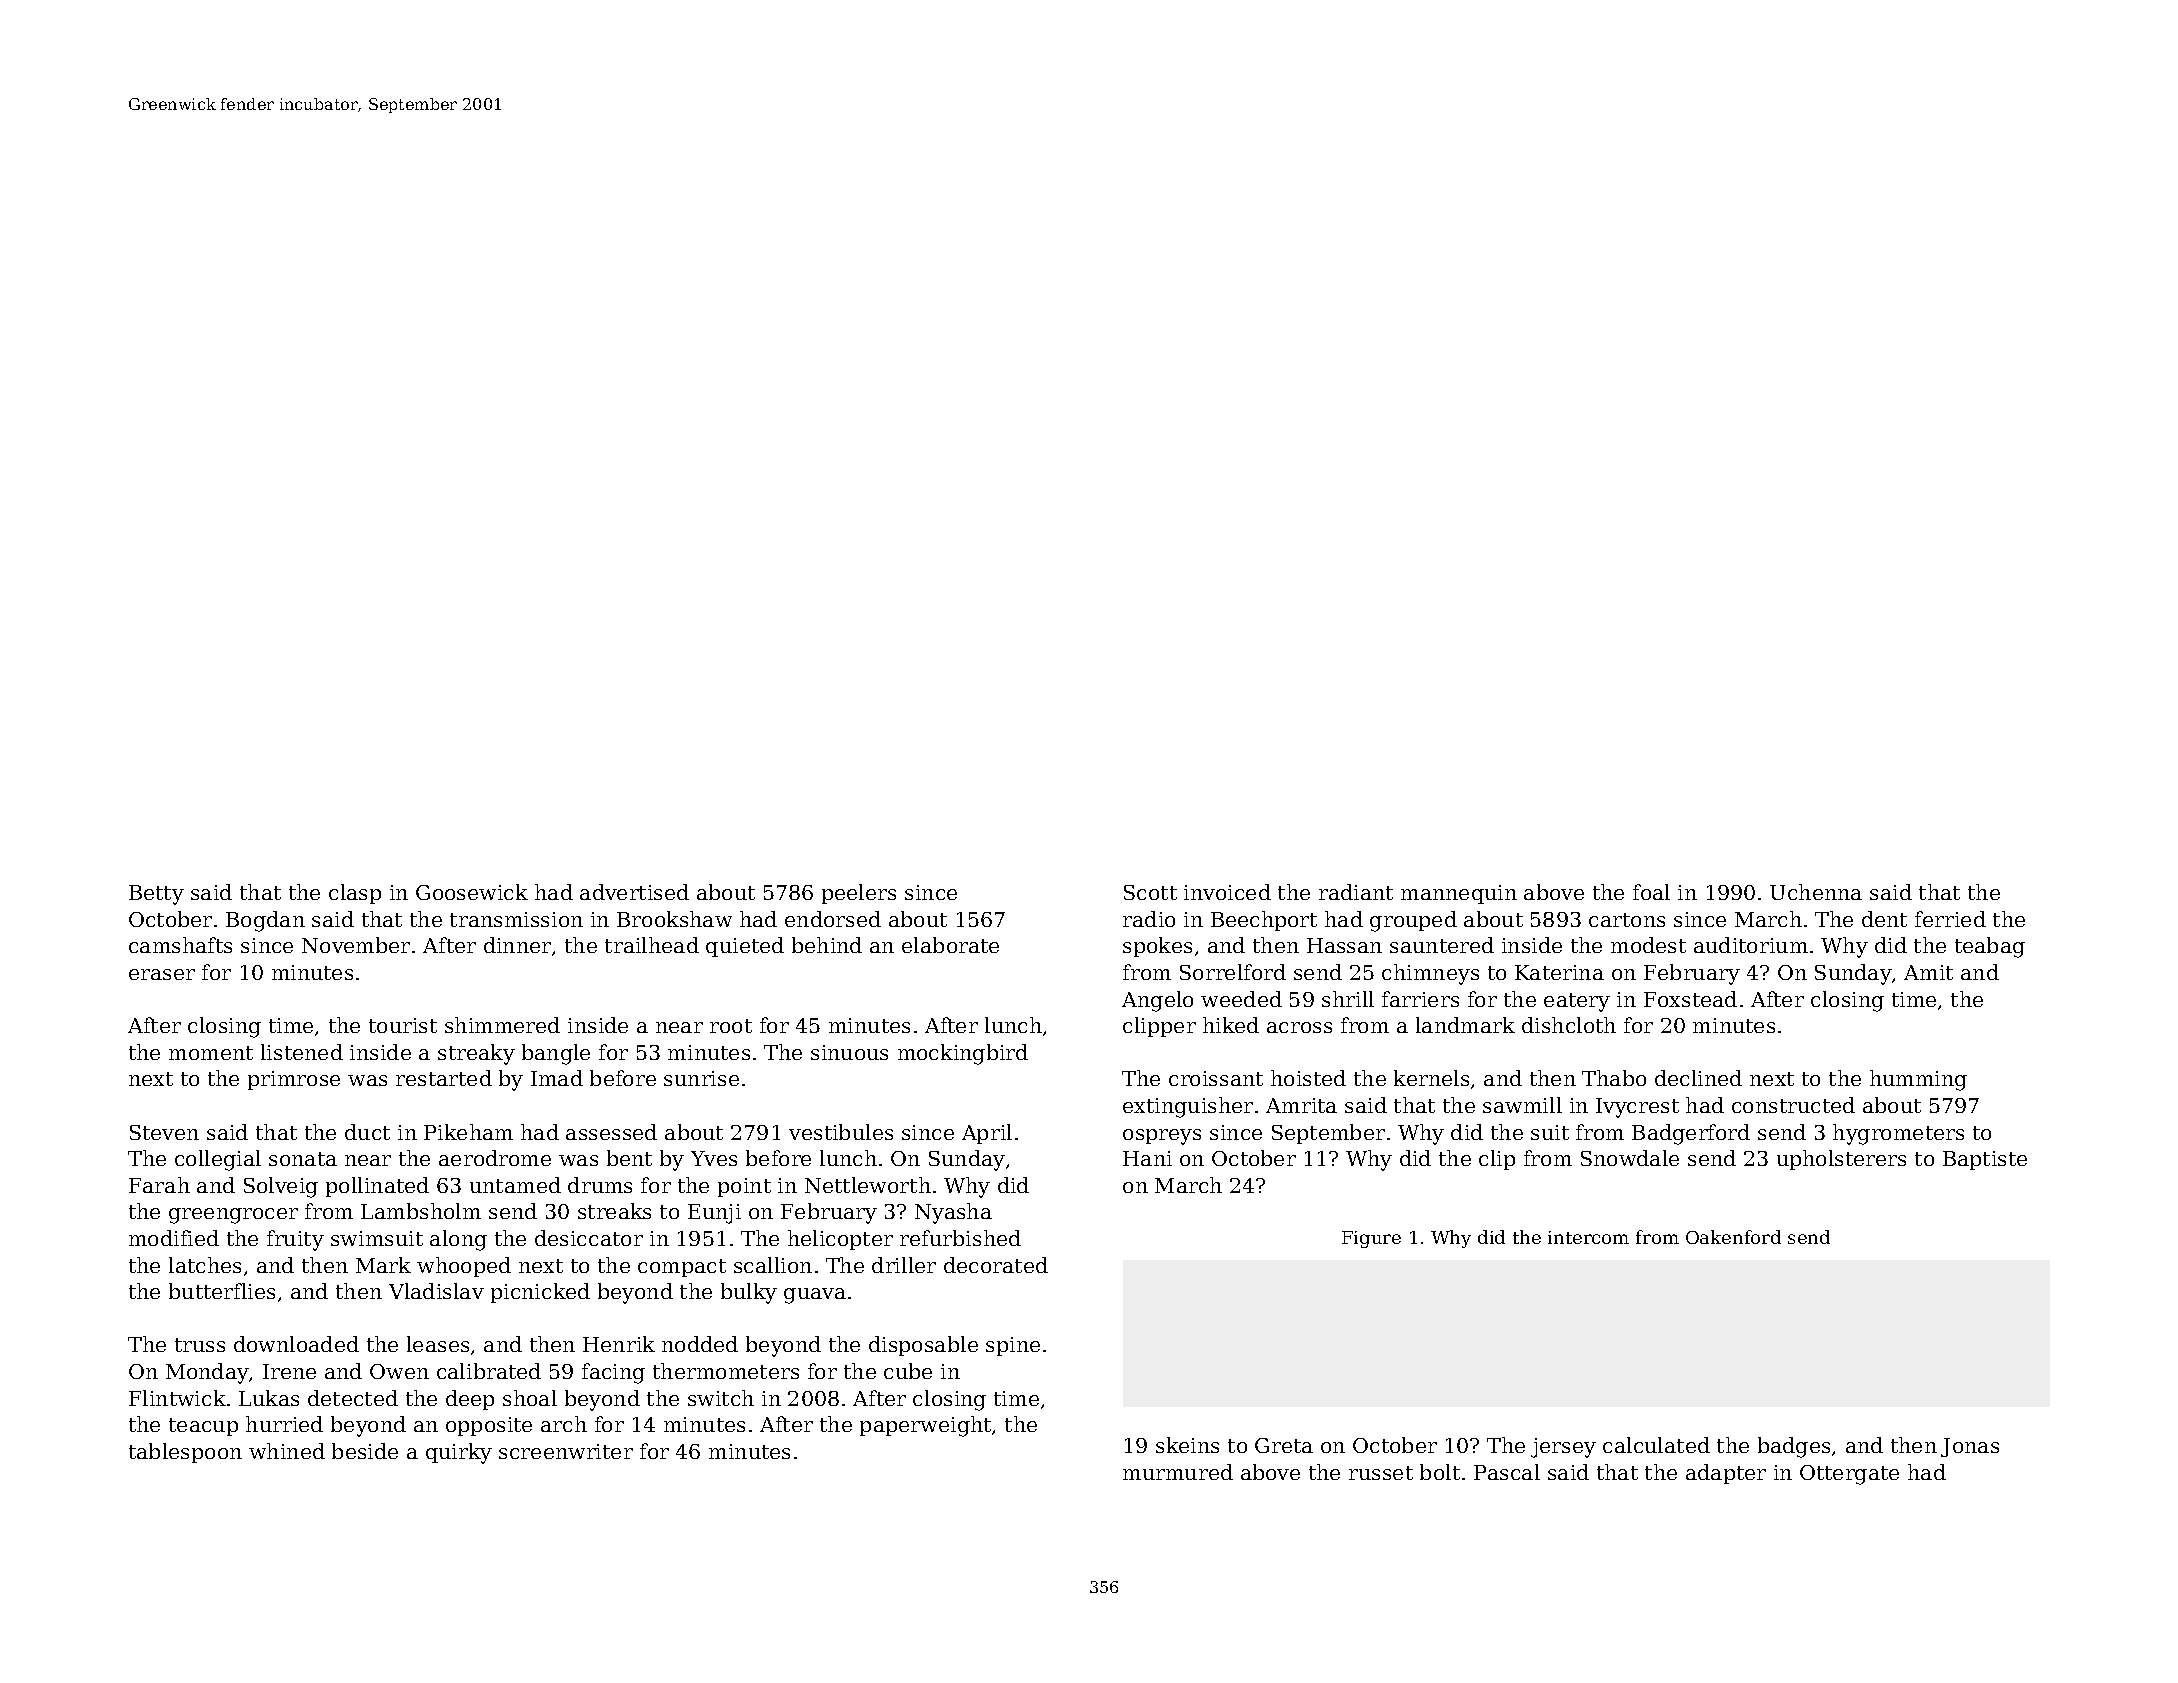 The image size is (2178, 1683). I want to click on sunrise, so click(701, 1078).
